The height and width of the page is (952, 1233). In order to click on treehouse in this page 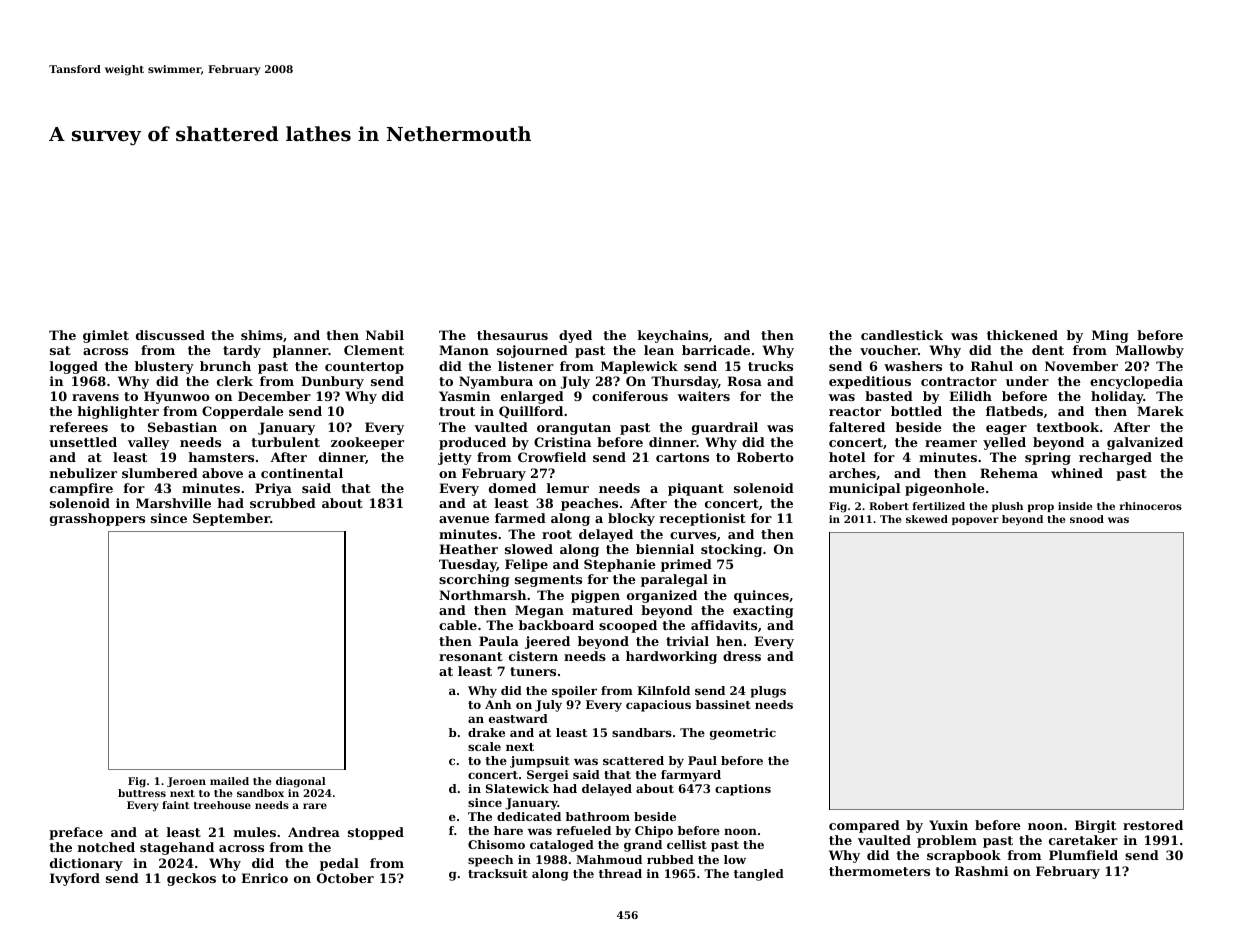, I will do `click(222, 805)`.
